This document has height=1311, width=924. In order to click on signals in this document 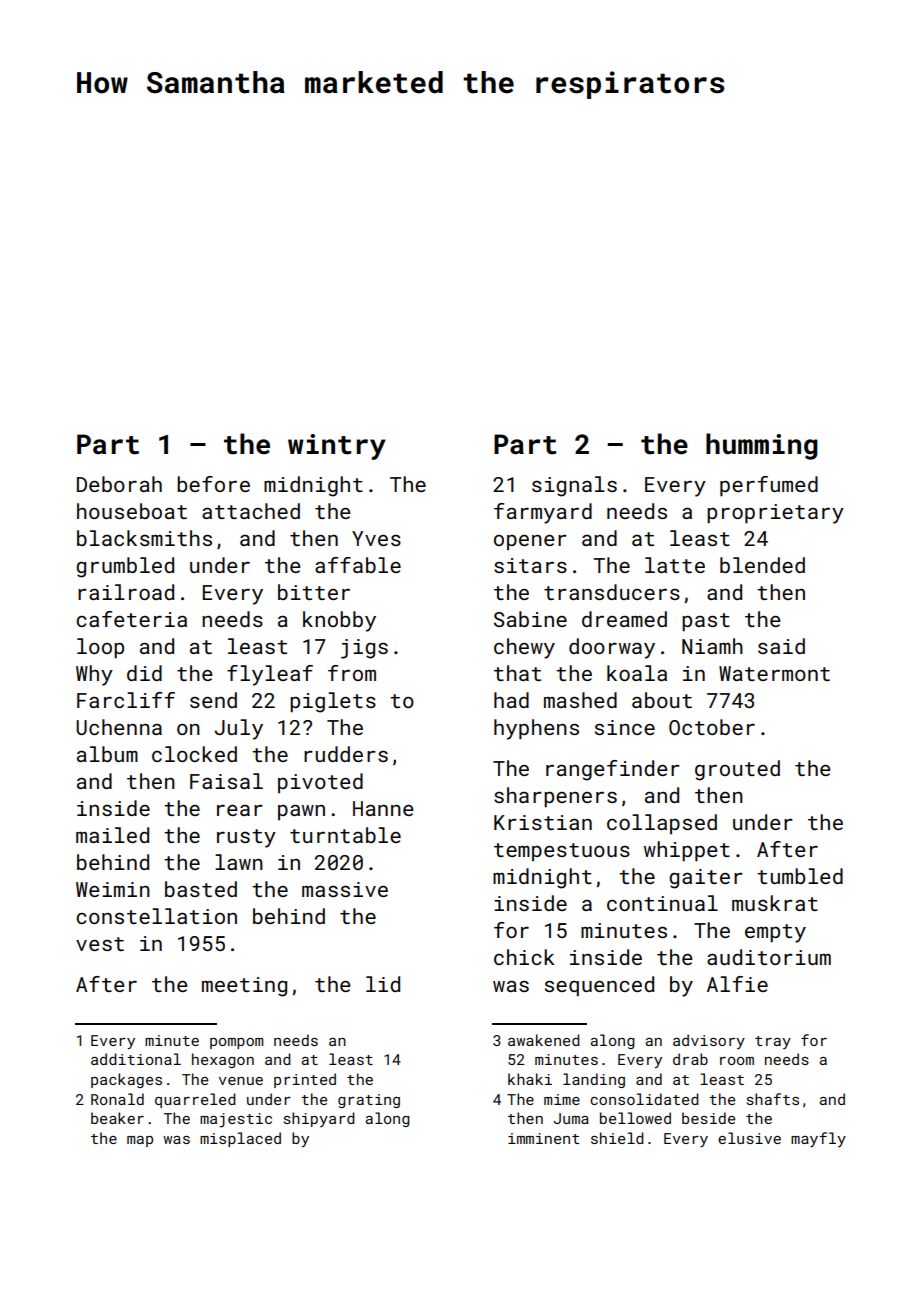, I will do `click(574, 486)`.
